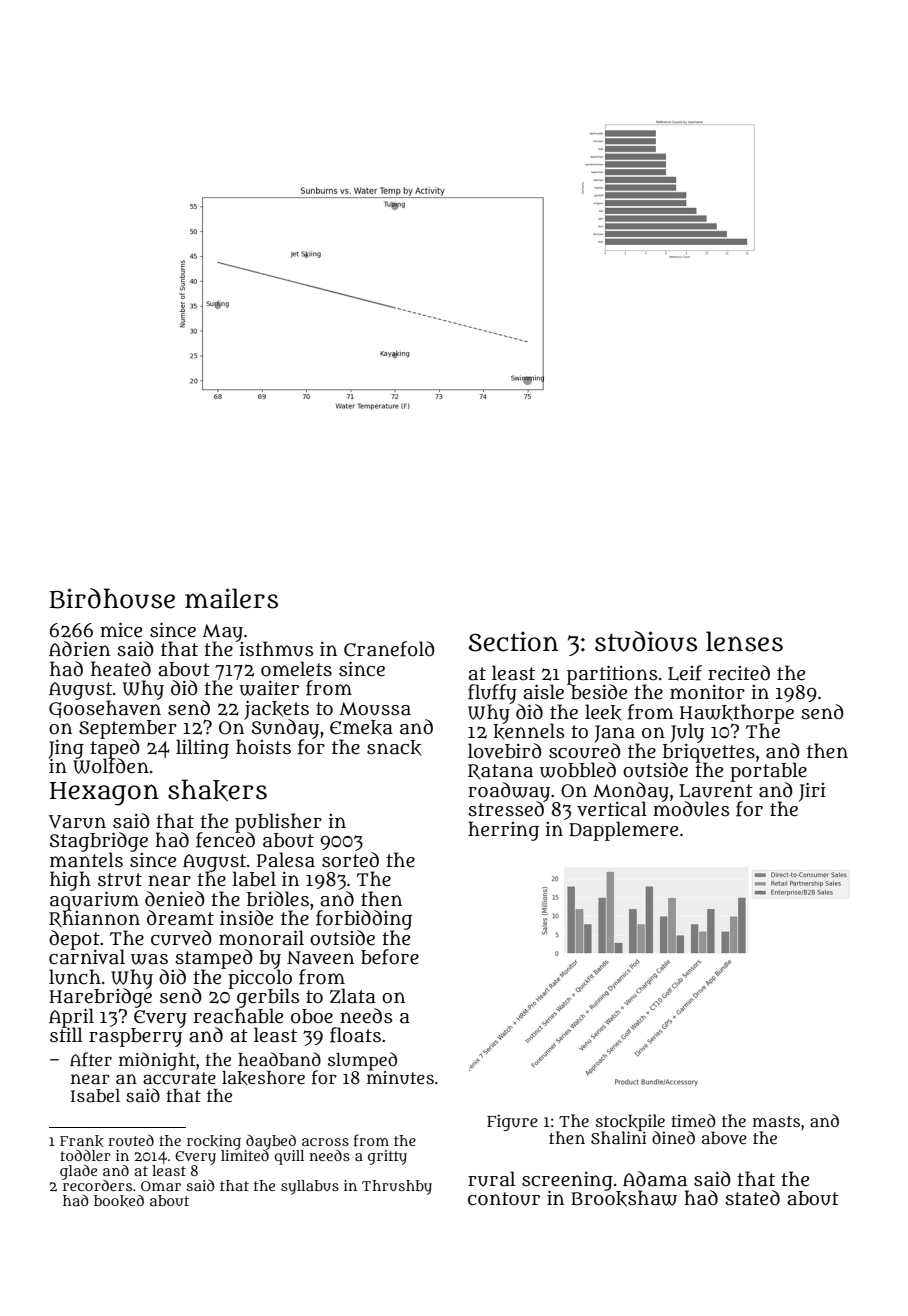  Describe the element at coordinates (361, 728) in the image. I see `Emeka` at that location.
